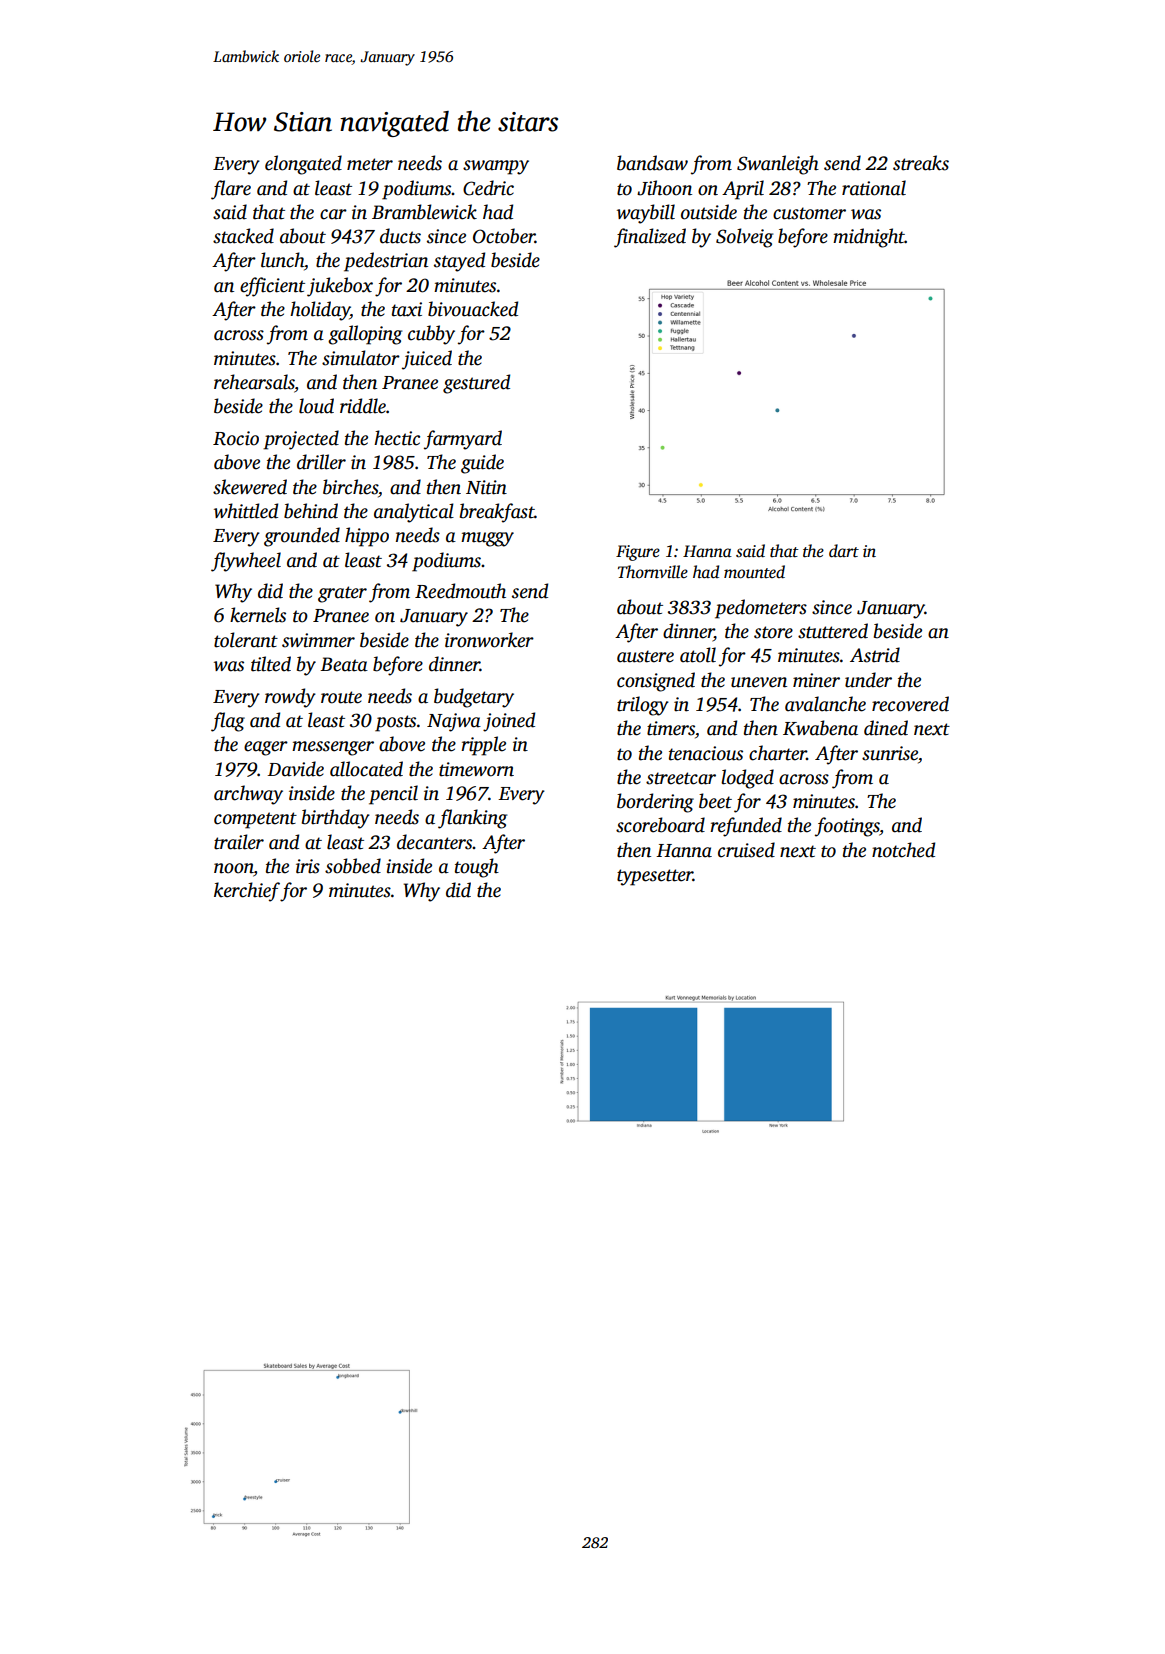 Image resolution: width=1165 pixels, height=1654 pixels. I want to click on Astrid, so click(875, 655).
